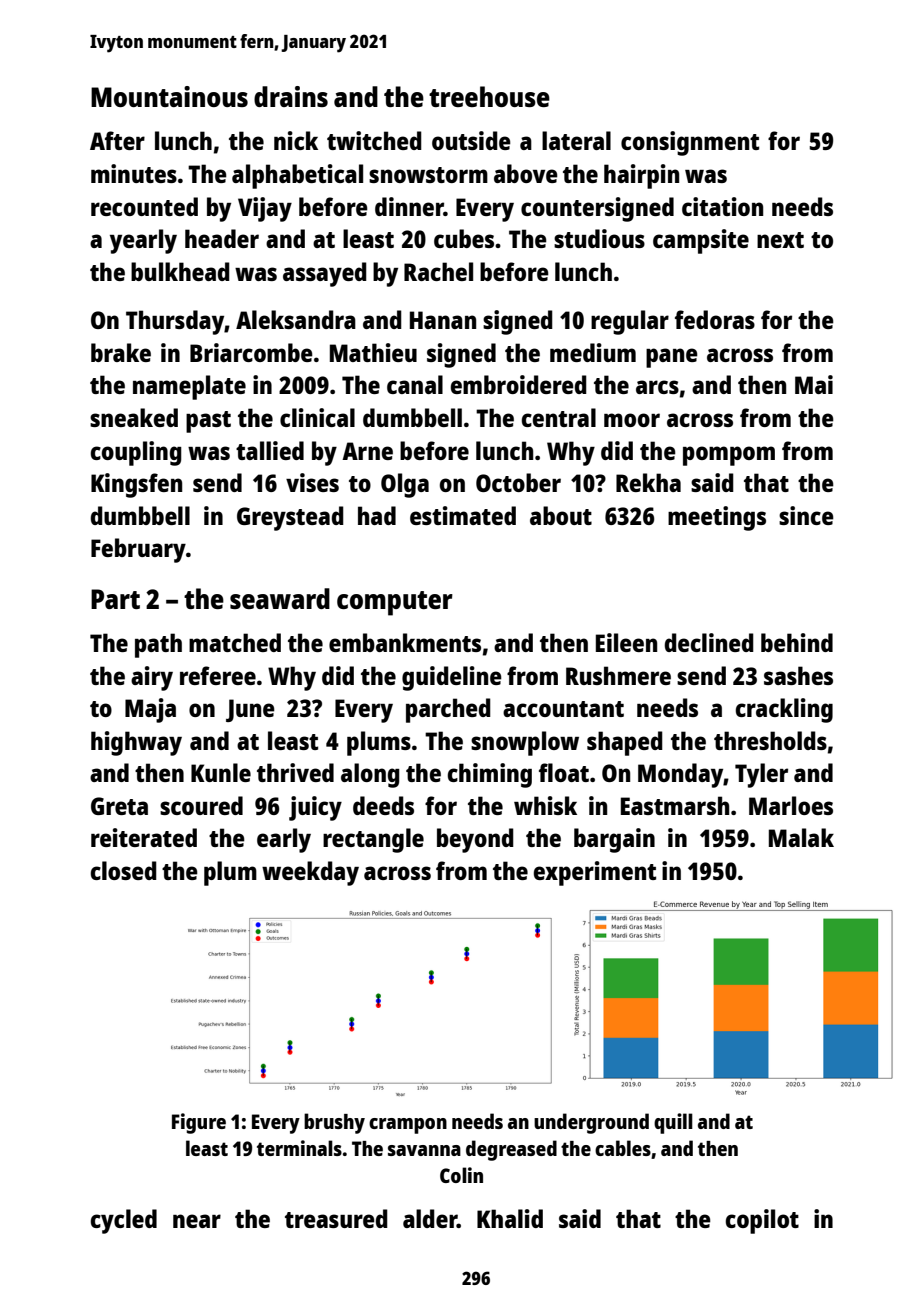 Image resolution: width=924 pixels, height=1314 pixels. I want to click on embroidered, so click(519, 384).
